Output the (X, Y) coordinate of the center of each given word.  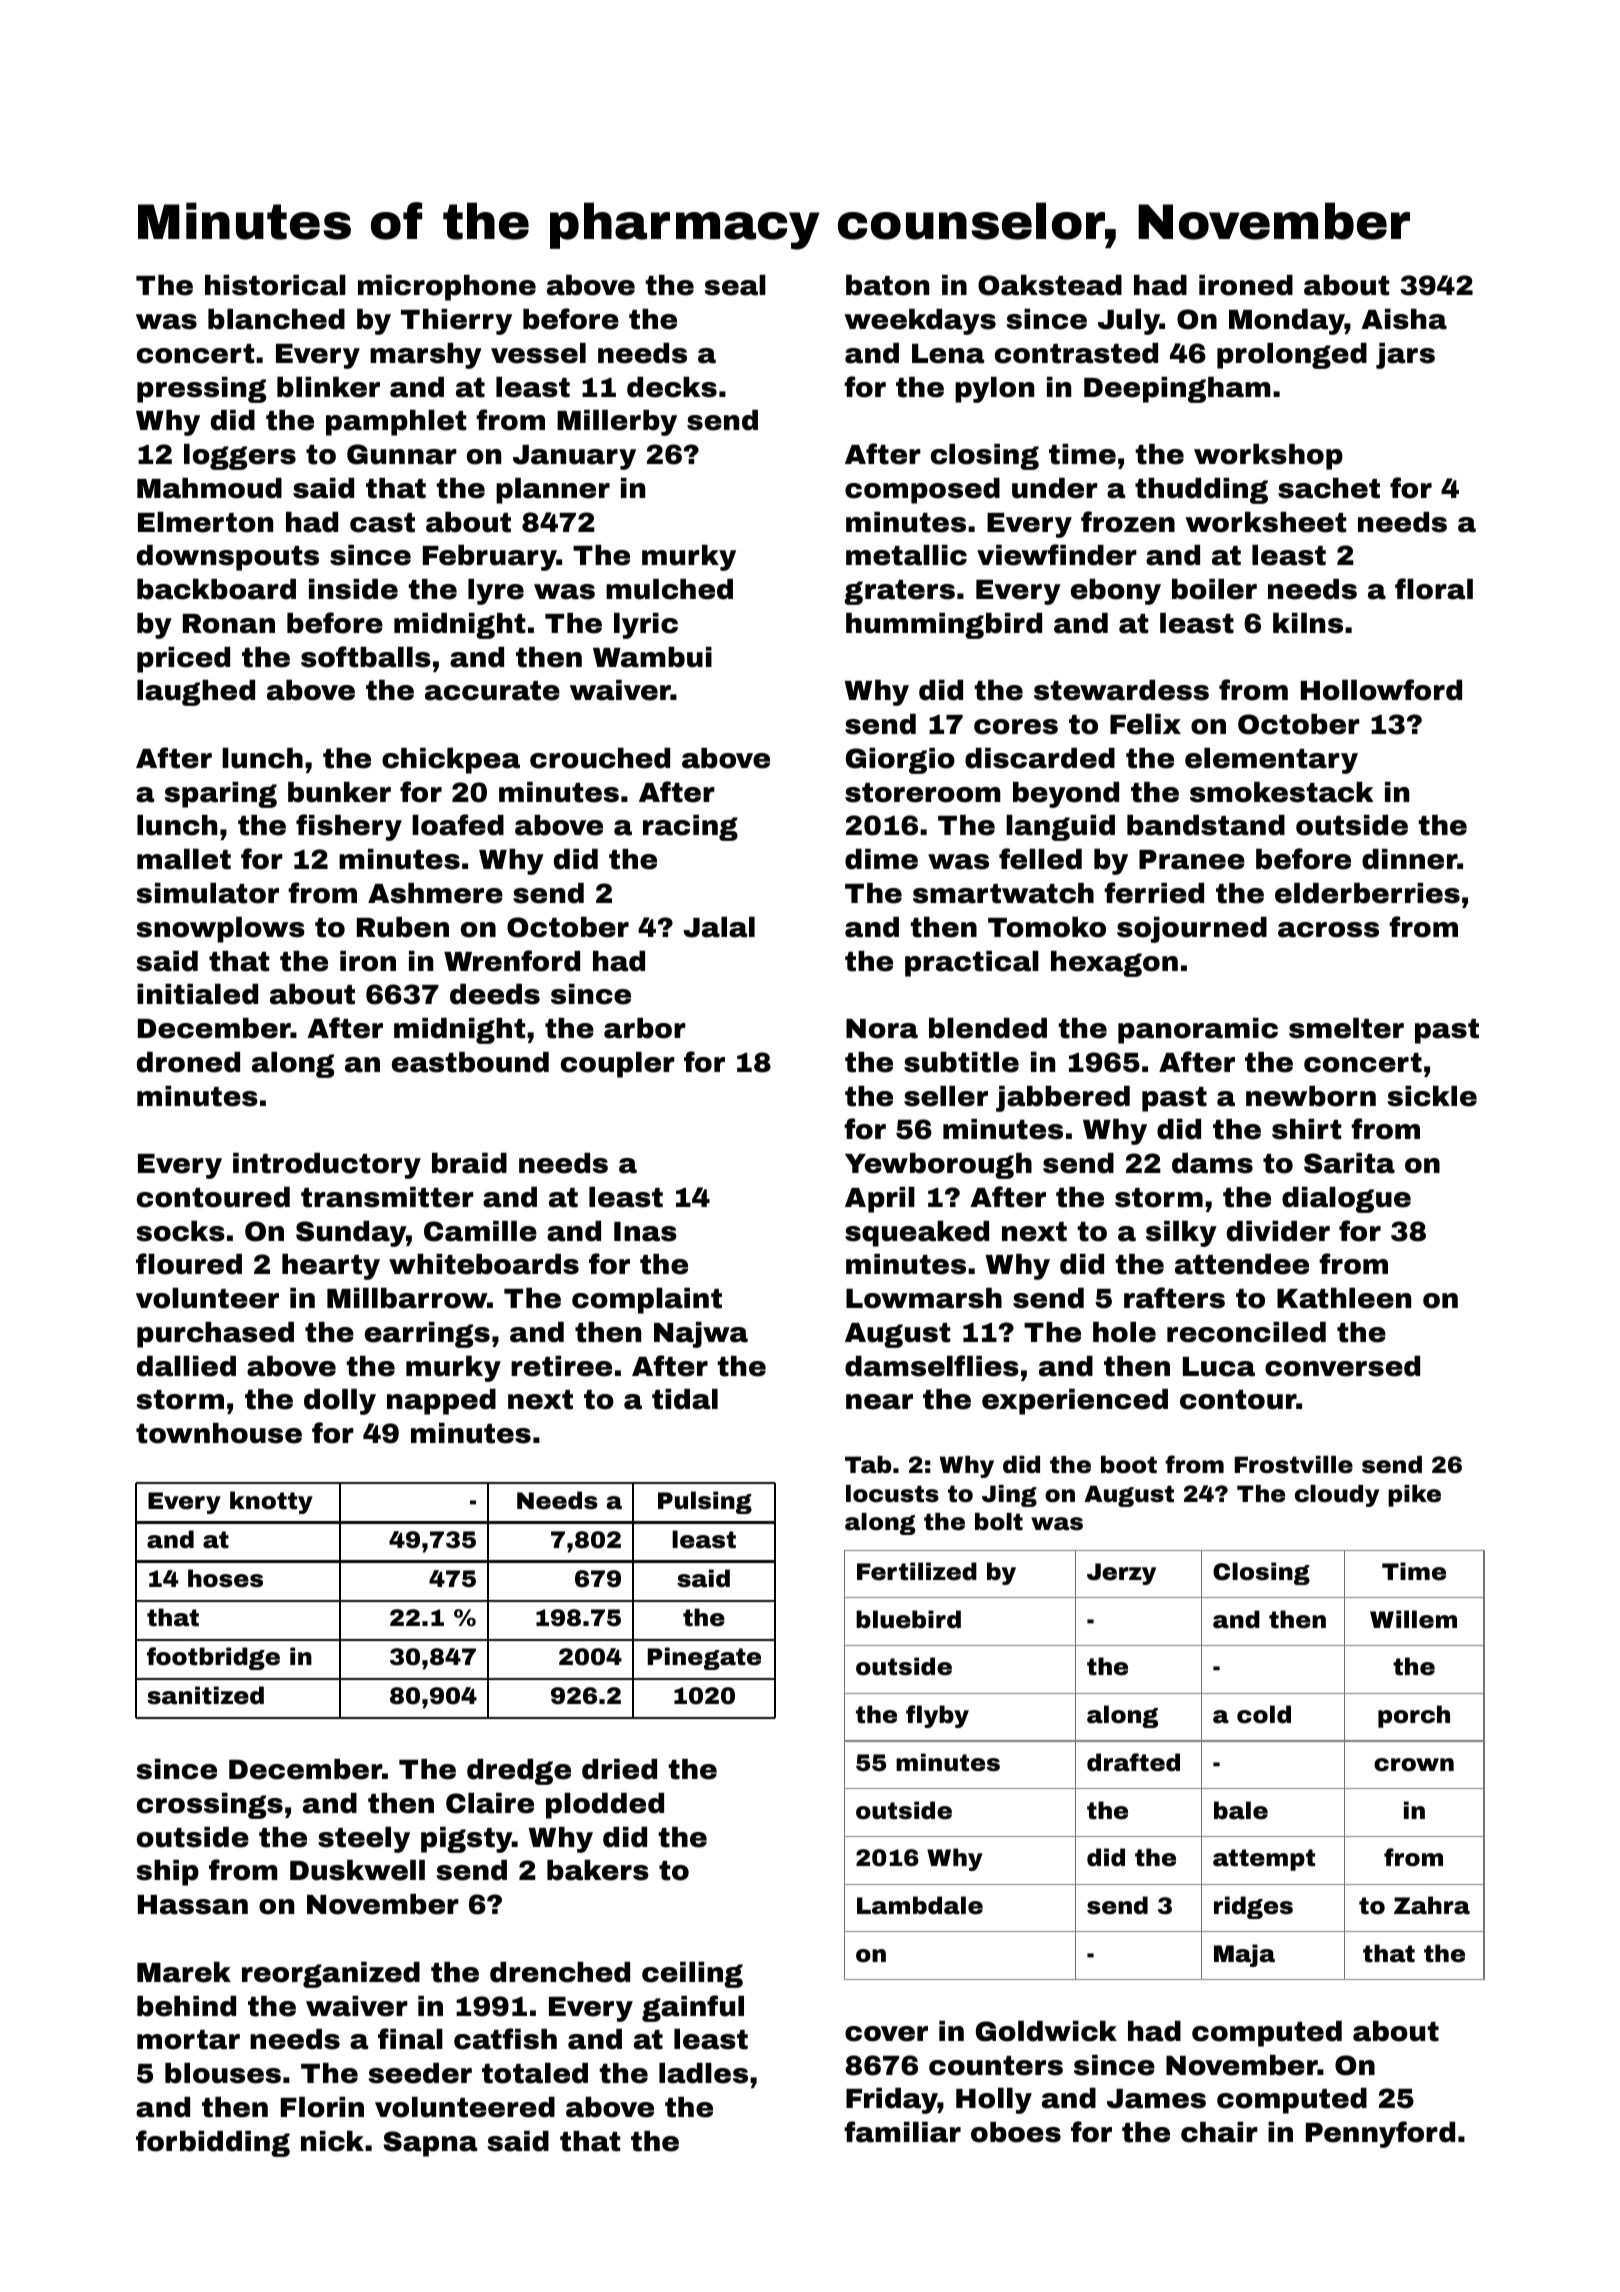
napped (441, 1402)
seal (735, 285)
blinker (328, 387)
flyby (937, 1716)
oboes (1016, 2132)
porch (1414, 1716)
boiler (1214, 589)
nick (332, 2141)
